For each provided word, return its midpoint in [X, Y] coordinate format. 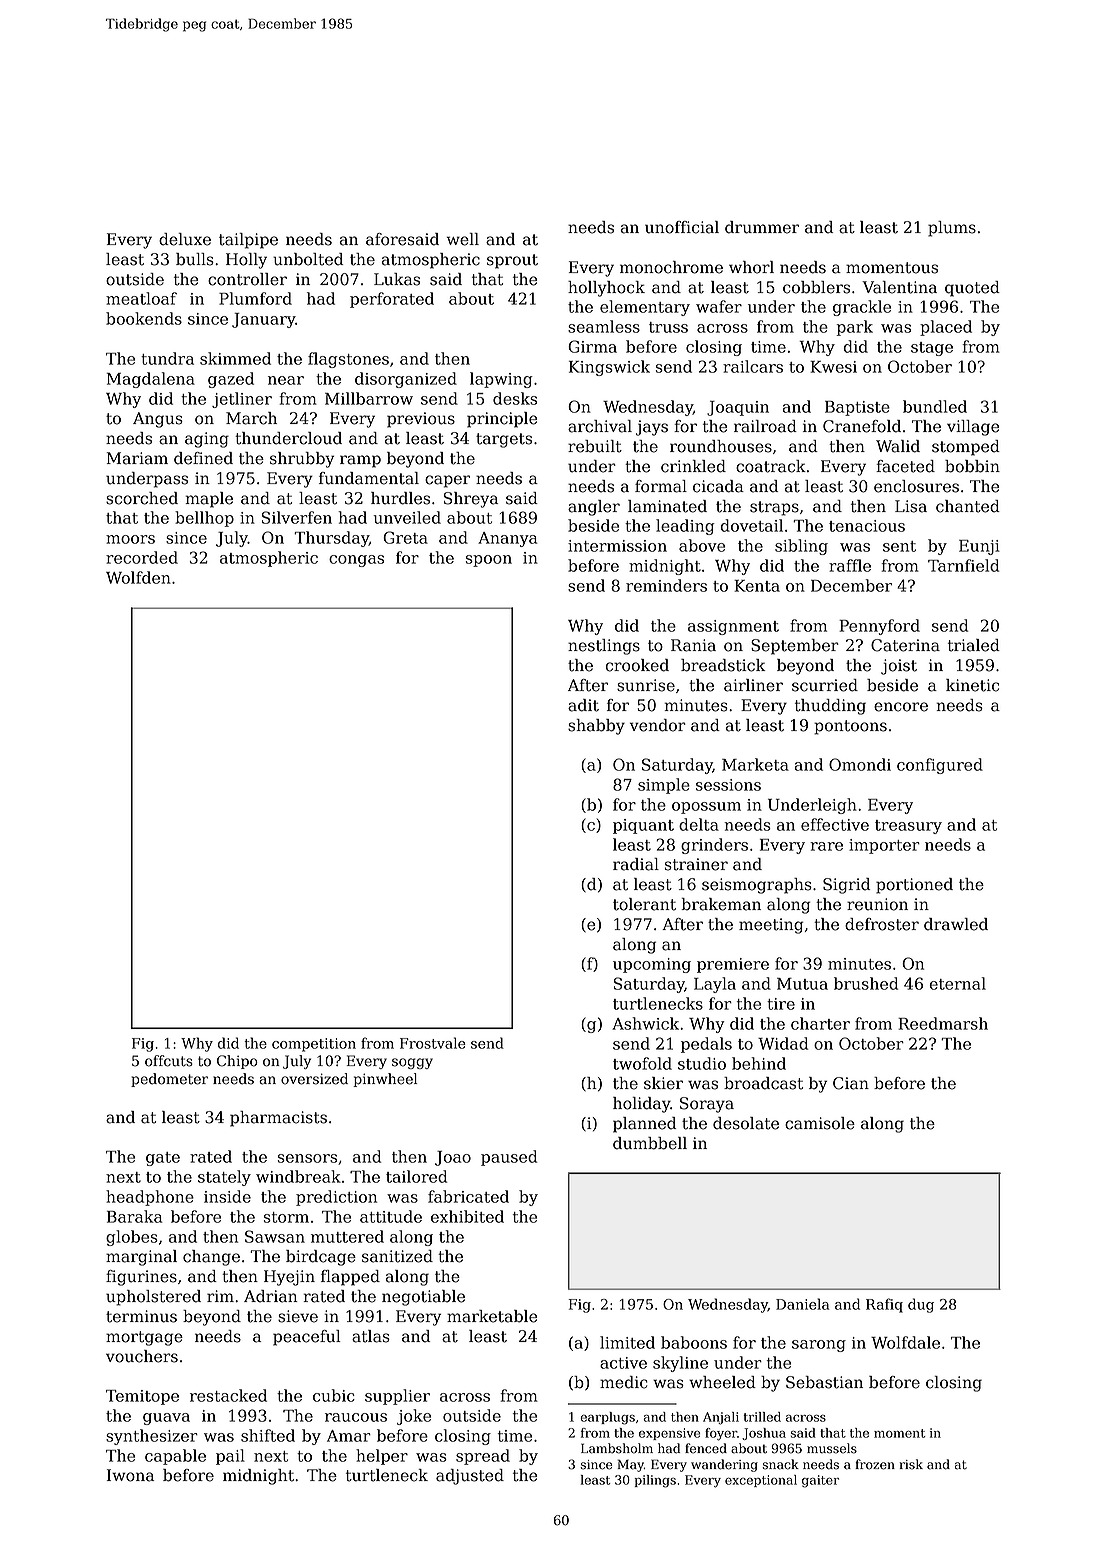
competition [314, 1045]
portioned [914, 886]
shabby [596, 727]
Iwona [130, 1475]
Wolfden [138, 577]
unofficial [682, 227]
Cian [851, 1083]
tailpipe [248, 241]
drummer [762, 227]
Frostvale [433, 1043]
